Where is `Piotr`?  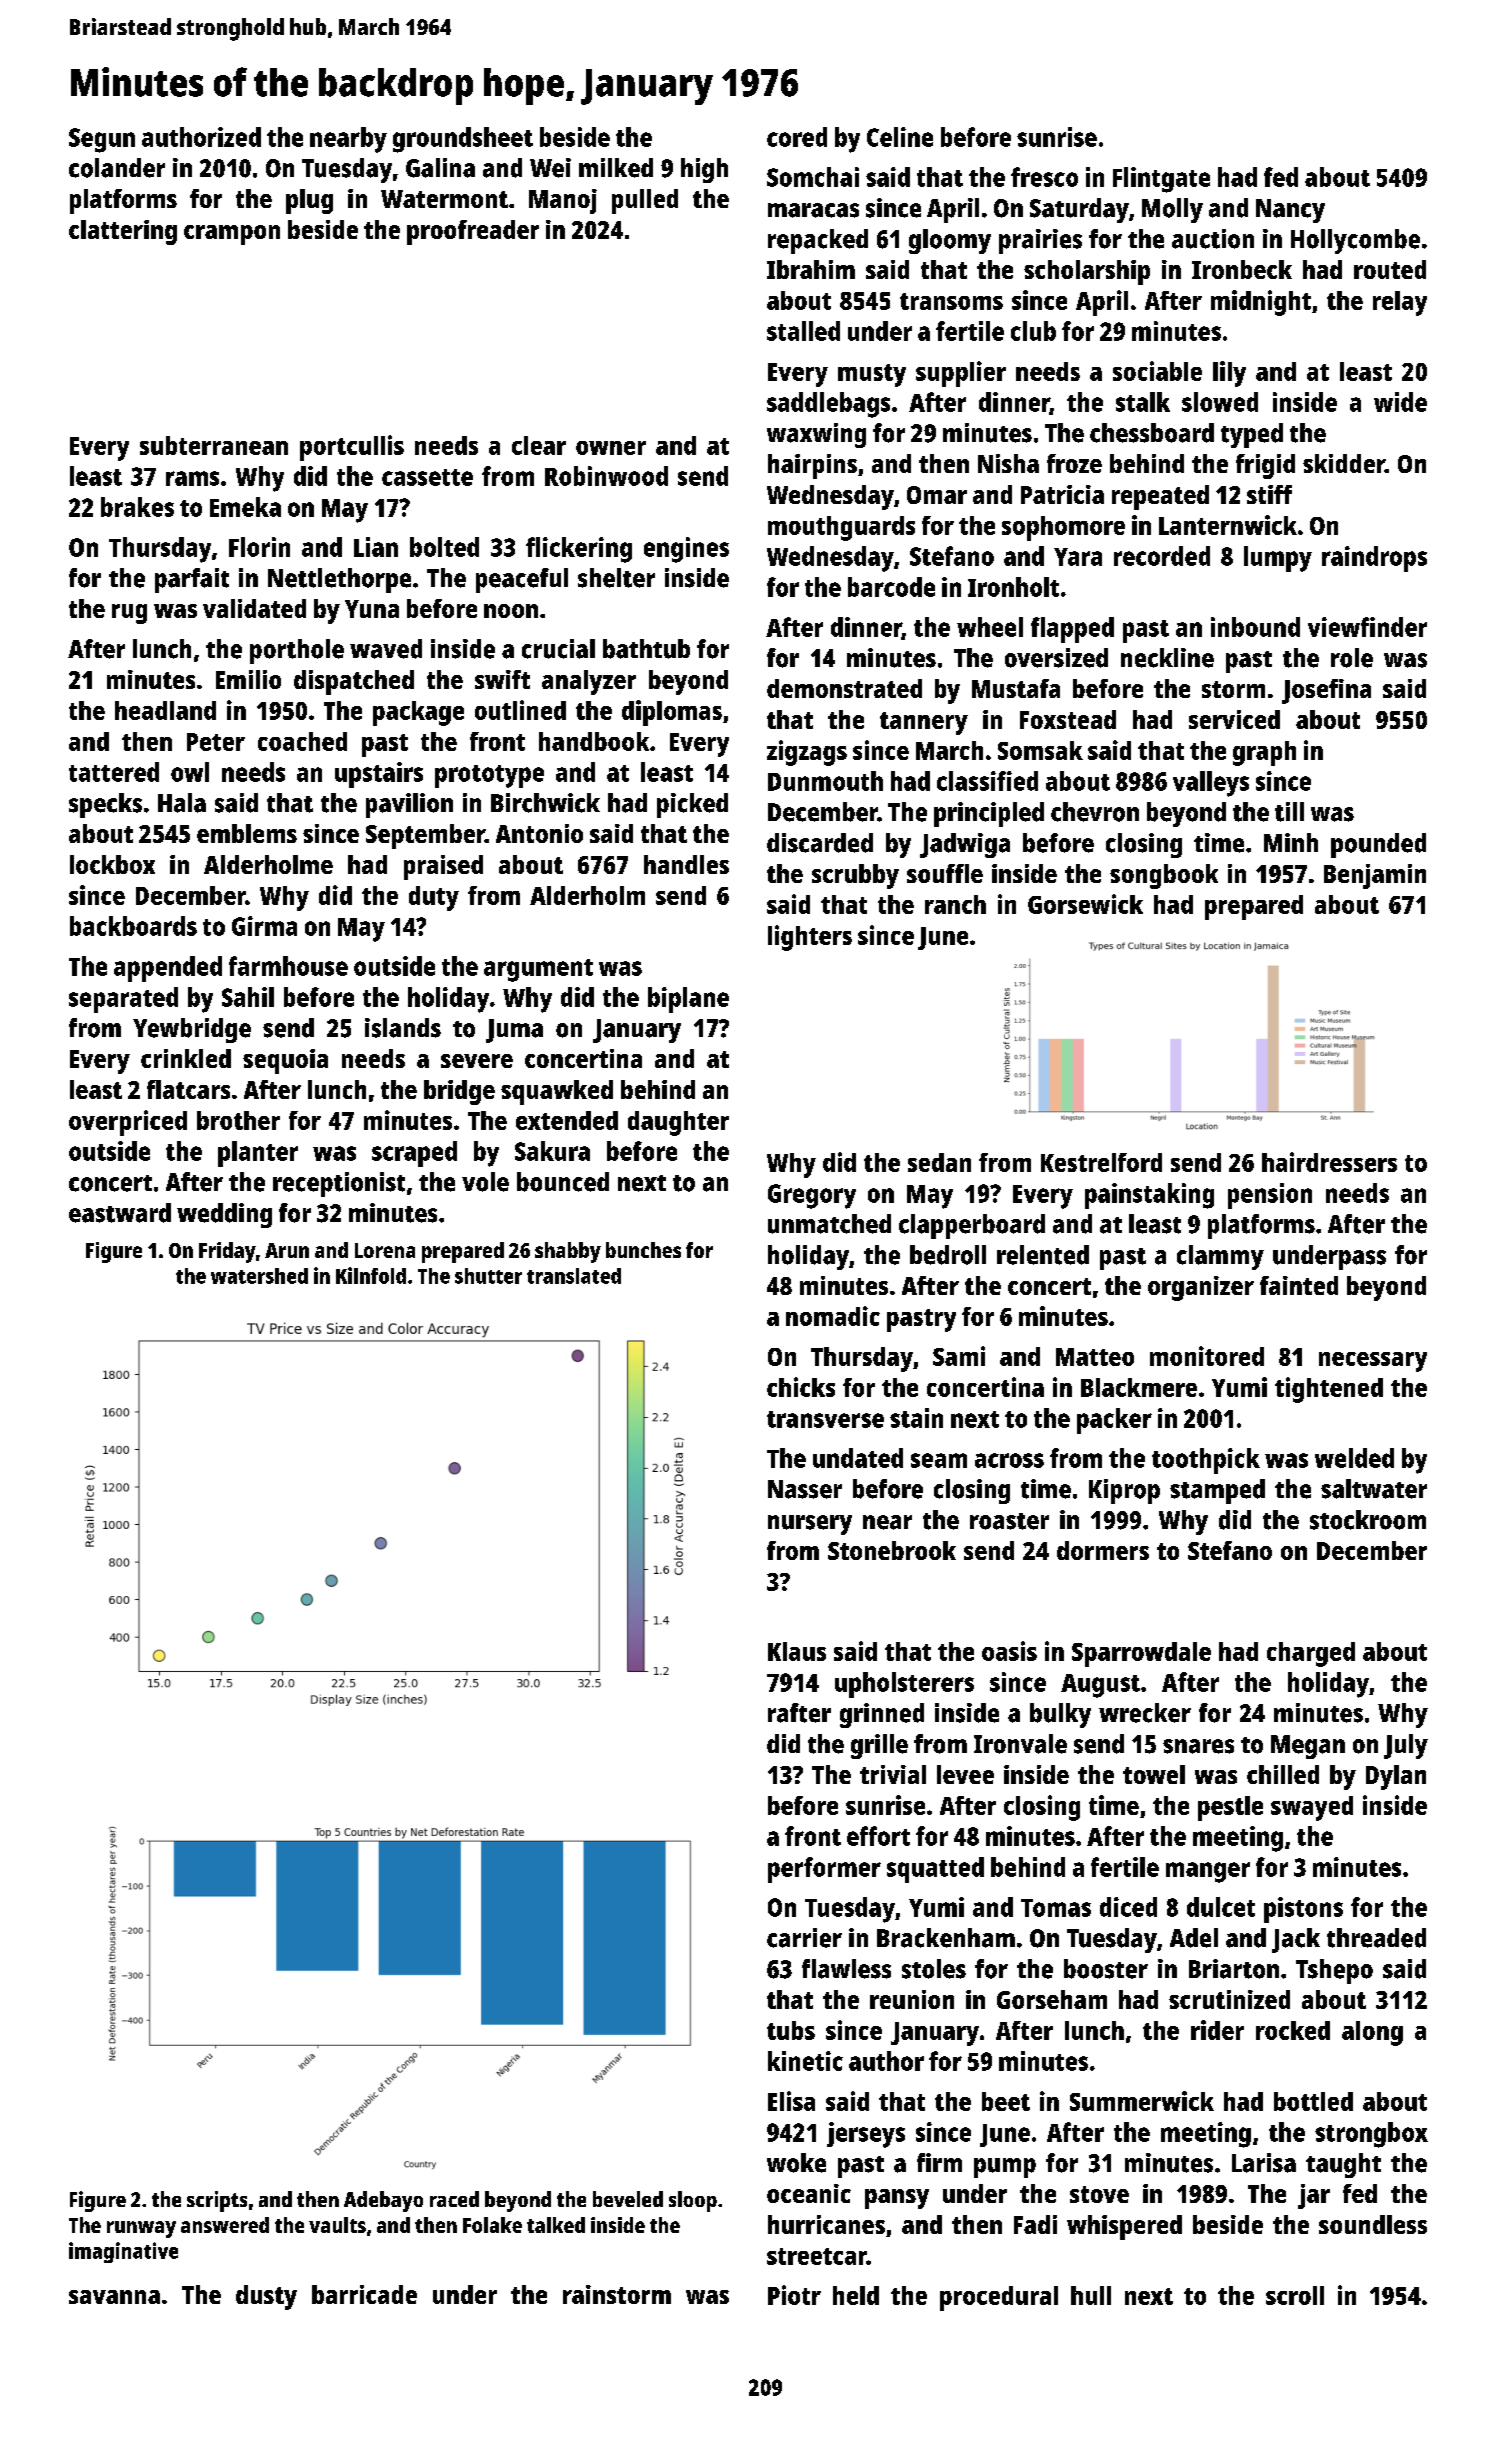 Piotr is located at coordinates (794, 2295).
